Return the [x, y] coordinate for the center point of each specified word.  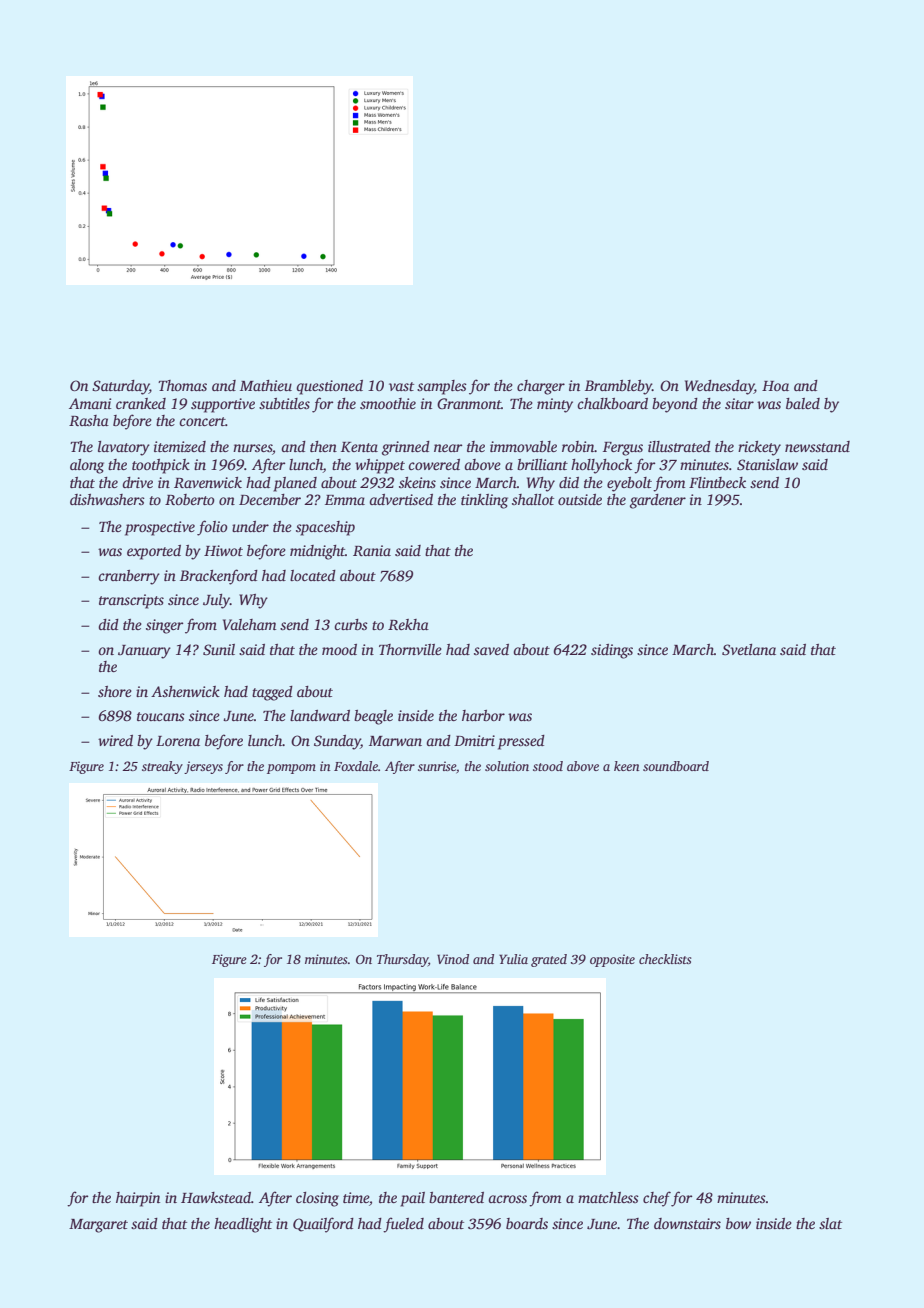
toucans [161, 716]
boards [527, 1223]
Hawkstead [216, 1197]
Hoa [775, 386]
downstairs [687, 1223]
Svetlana [749, 649]
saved [491, 649]
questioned [329, 387]
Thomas [182, 385]
